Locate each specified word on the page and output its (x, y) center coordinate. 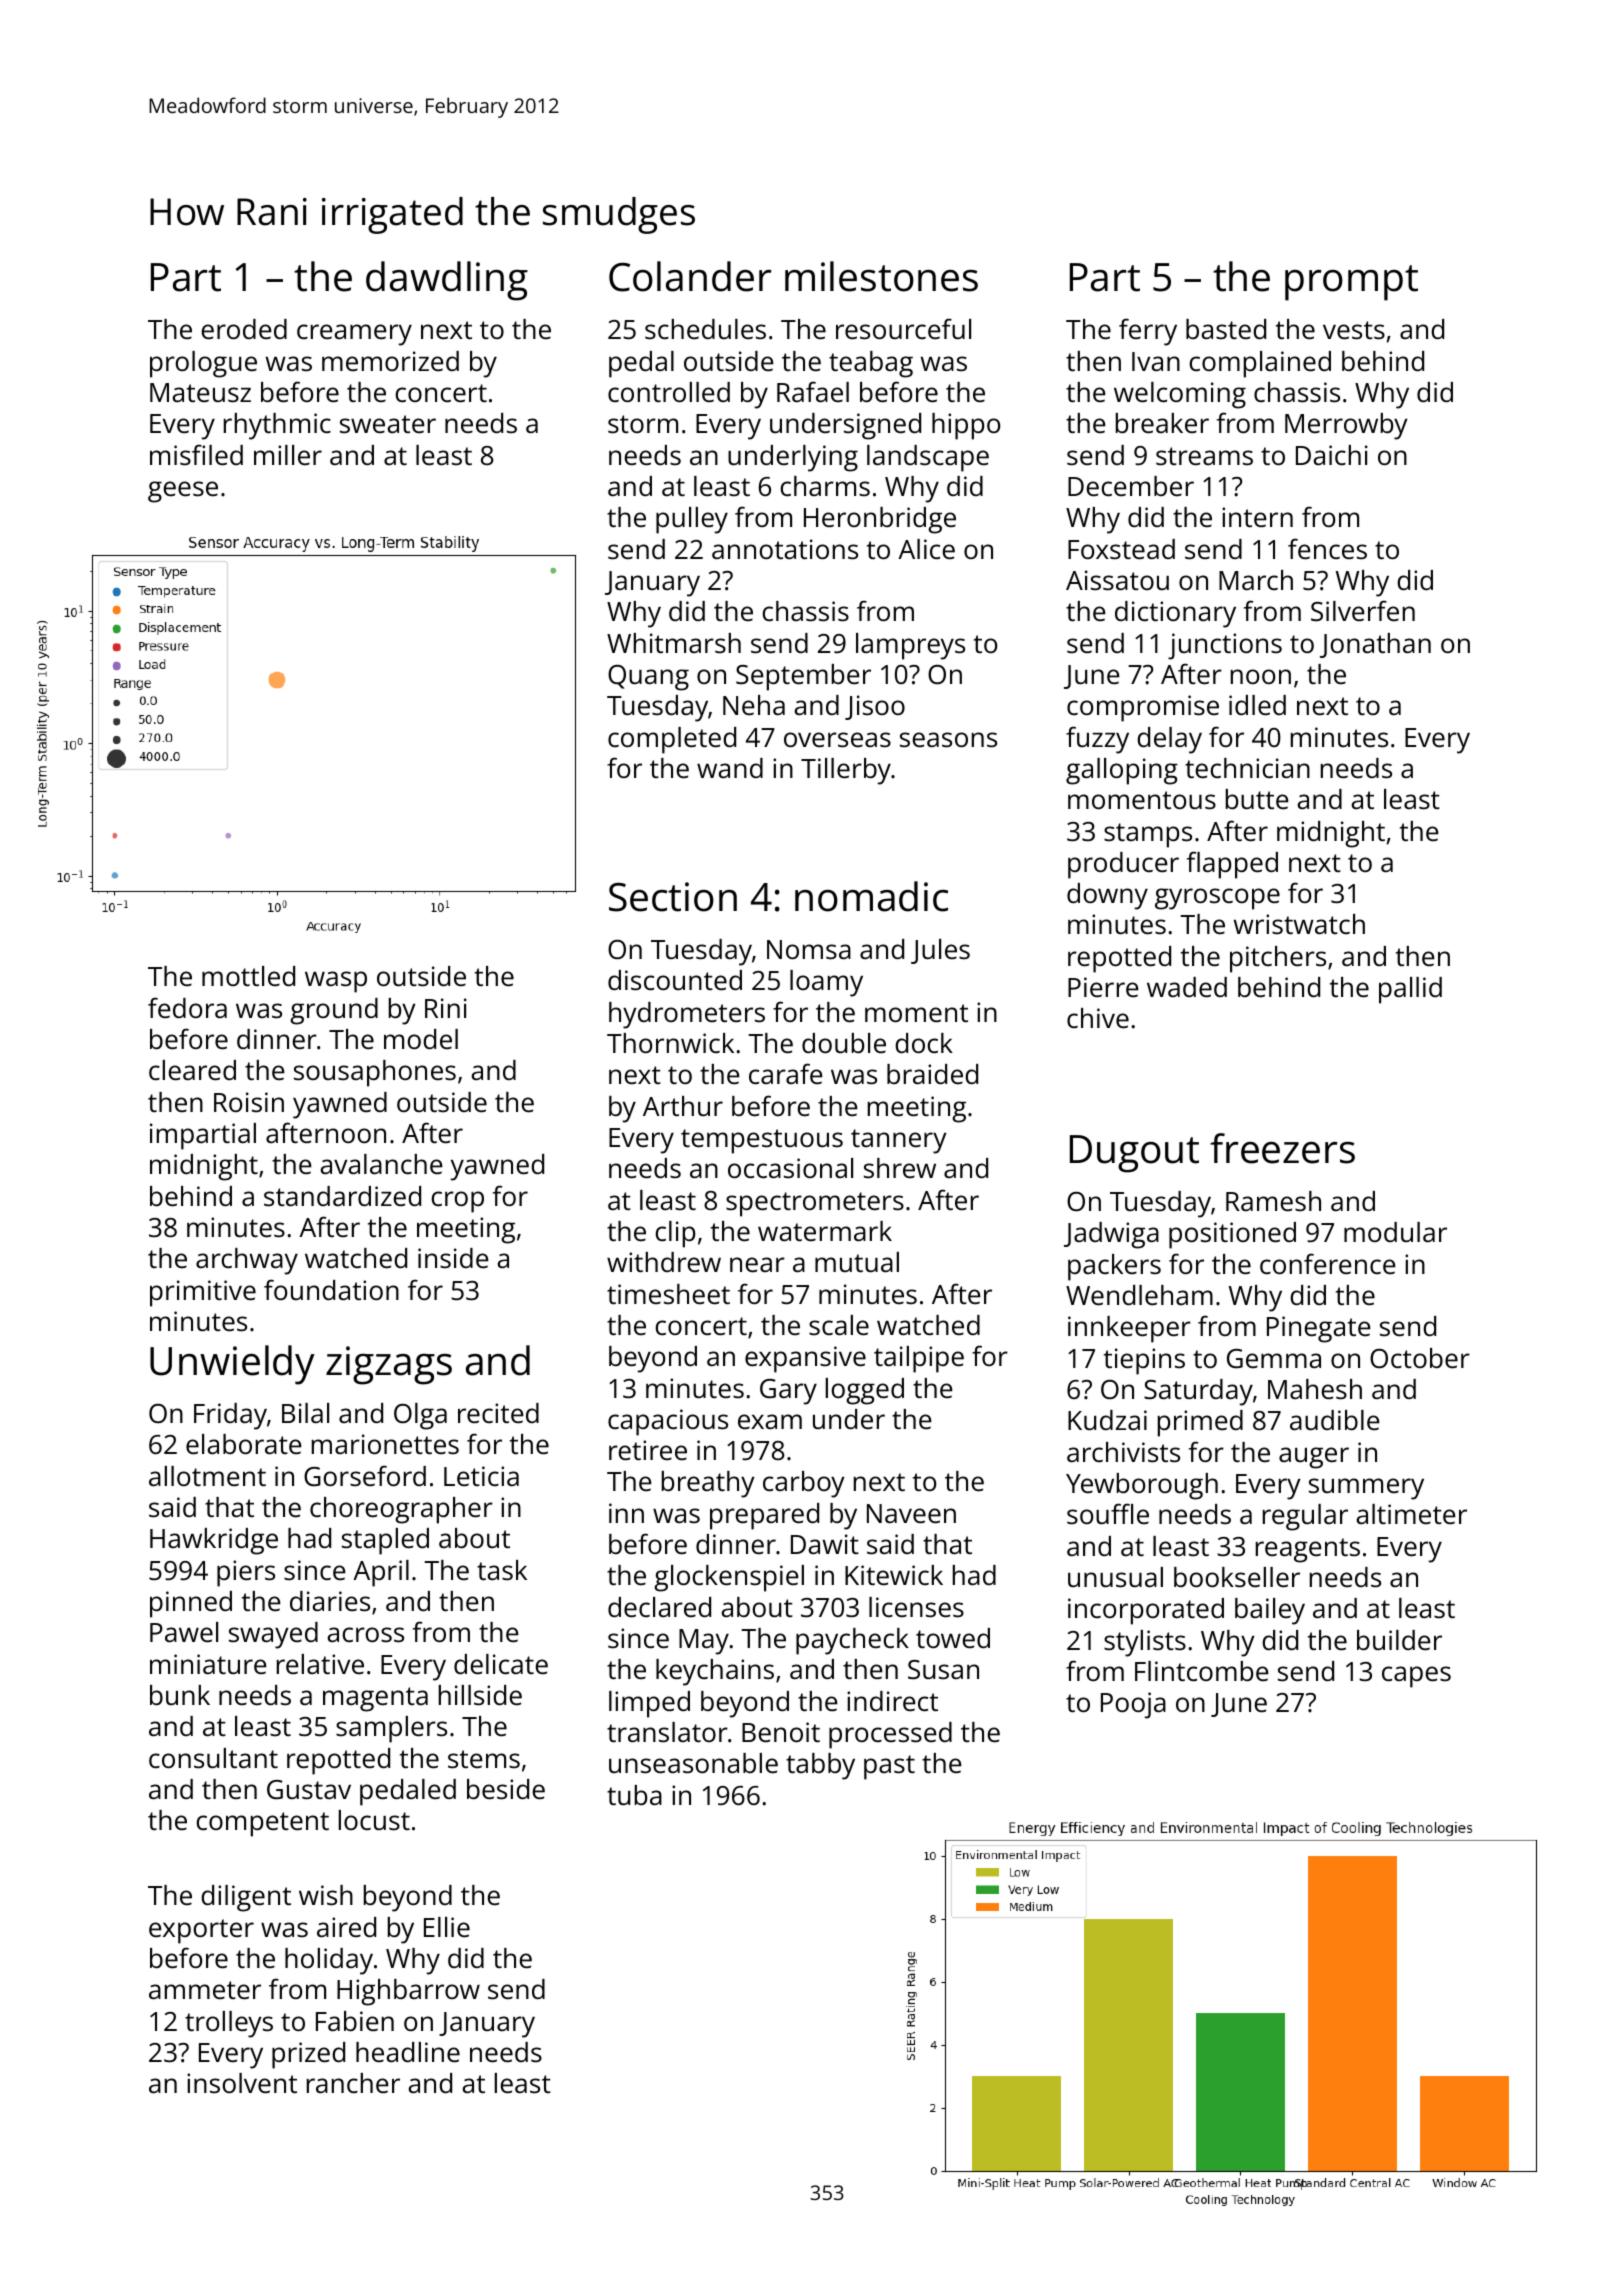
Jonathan (1375, 645)
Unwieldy (232, 1365)
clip (675, 1234)
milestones (881, 276)
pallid (1410, 990)
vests (1354, 330)
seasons (948, 740)
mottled (248, 976)
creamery (354, 335)
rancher (353, 2083)
